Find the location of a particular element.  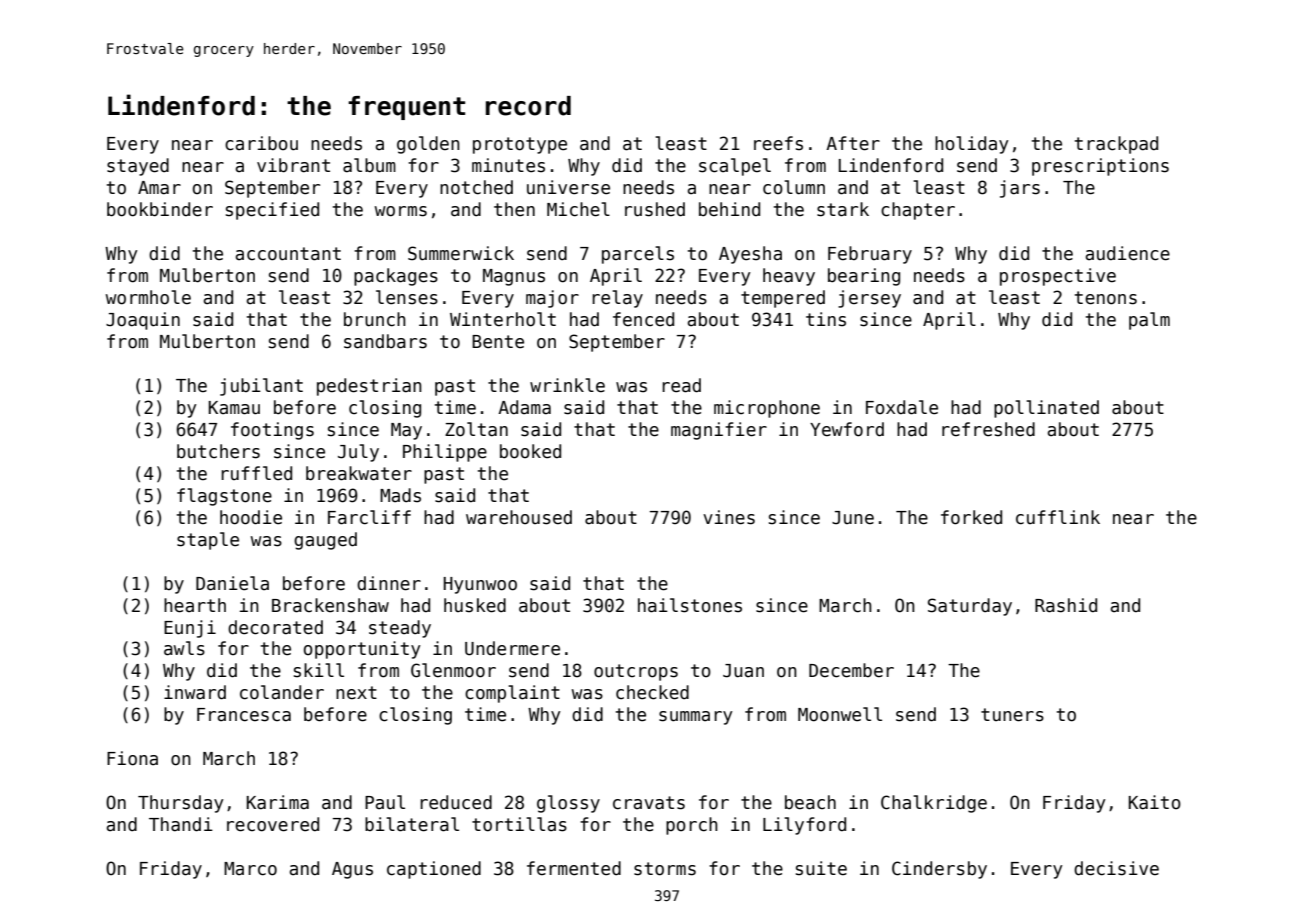

Thursday is located at coordinates (180, 804).
